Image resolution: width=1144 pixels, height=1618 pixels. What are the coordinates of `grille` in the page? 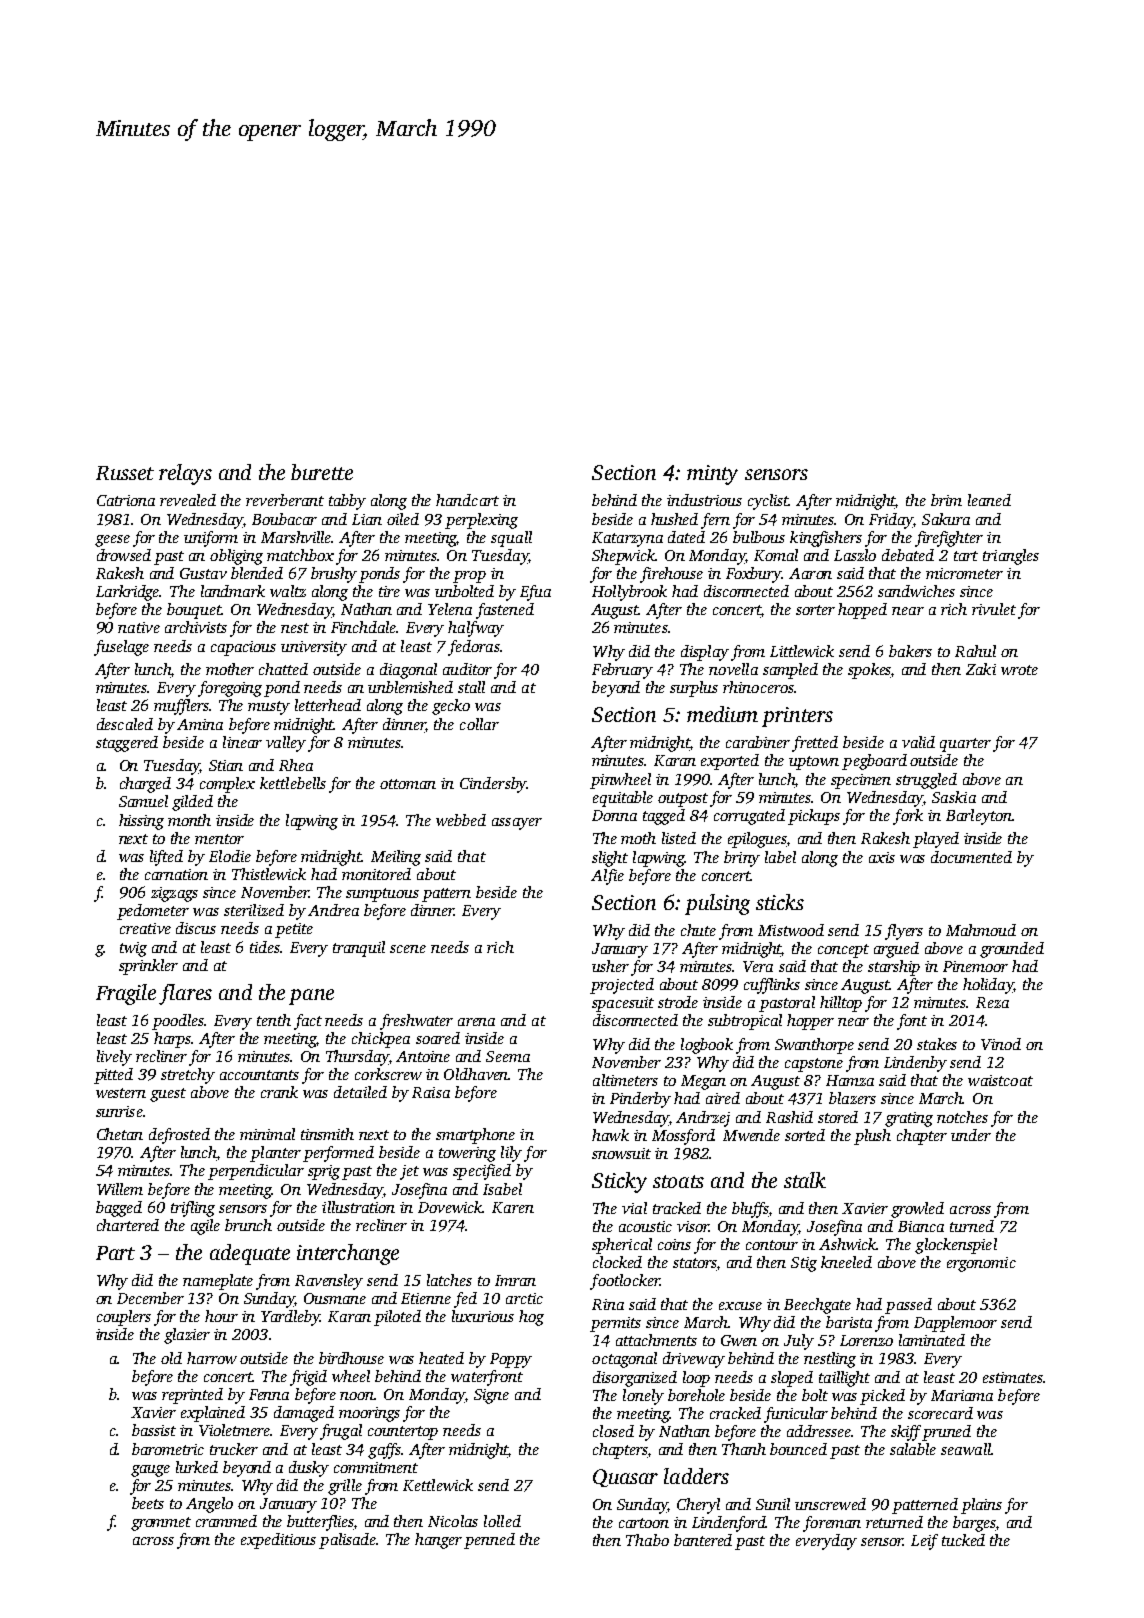 It's located at (345, 1487).
